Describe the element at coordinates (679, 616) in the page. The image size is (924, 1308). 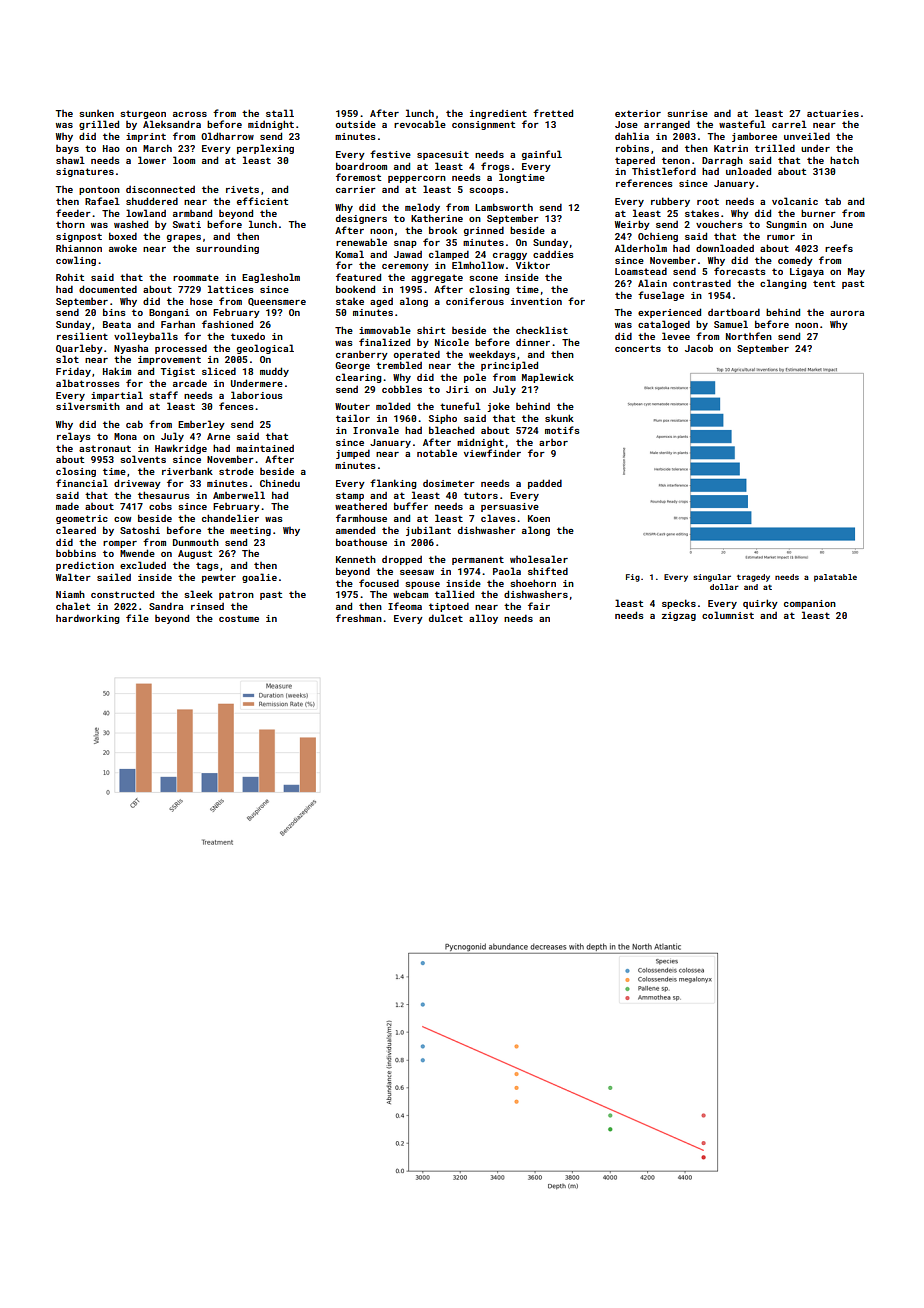
I see `zigzag` at that location.
